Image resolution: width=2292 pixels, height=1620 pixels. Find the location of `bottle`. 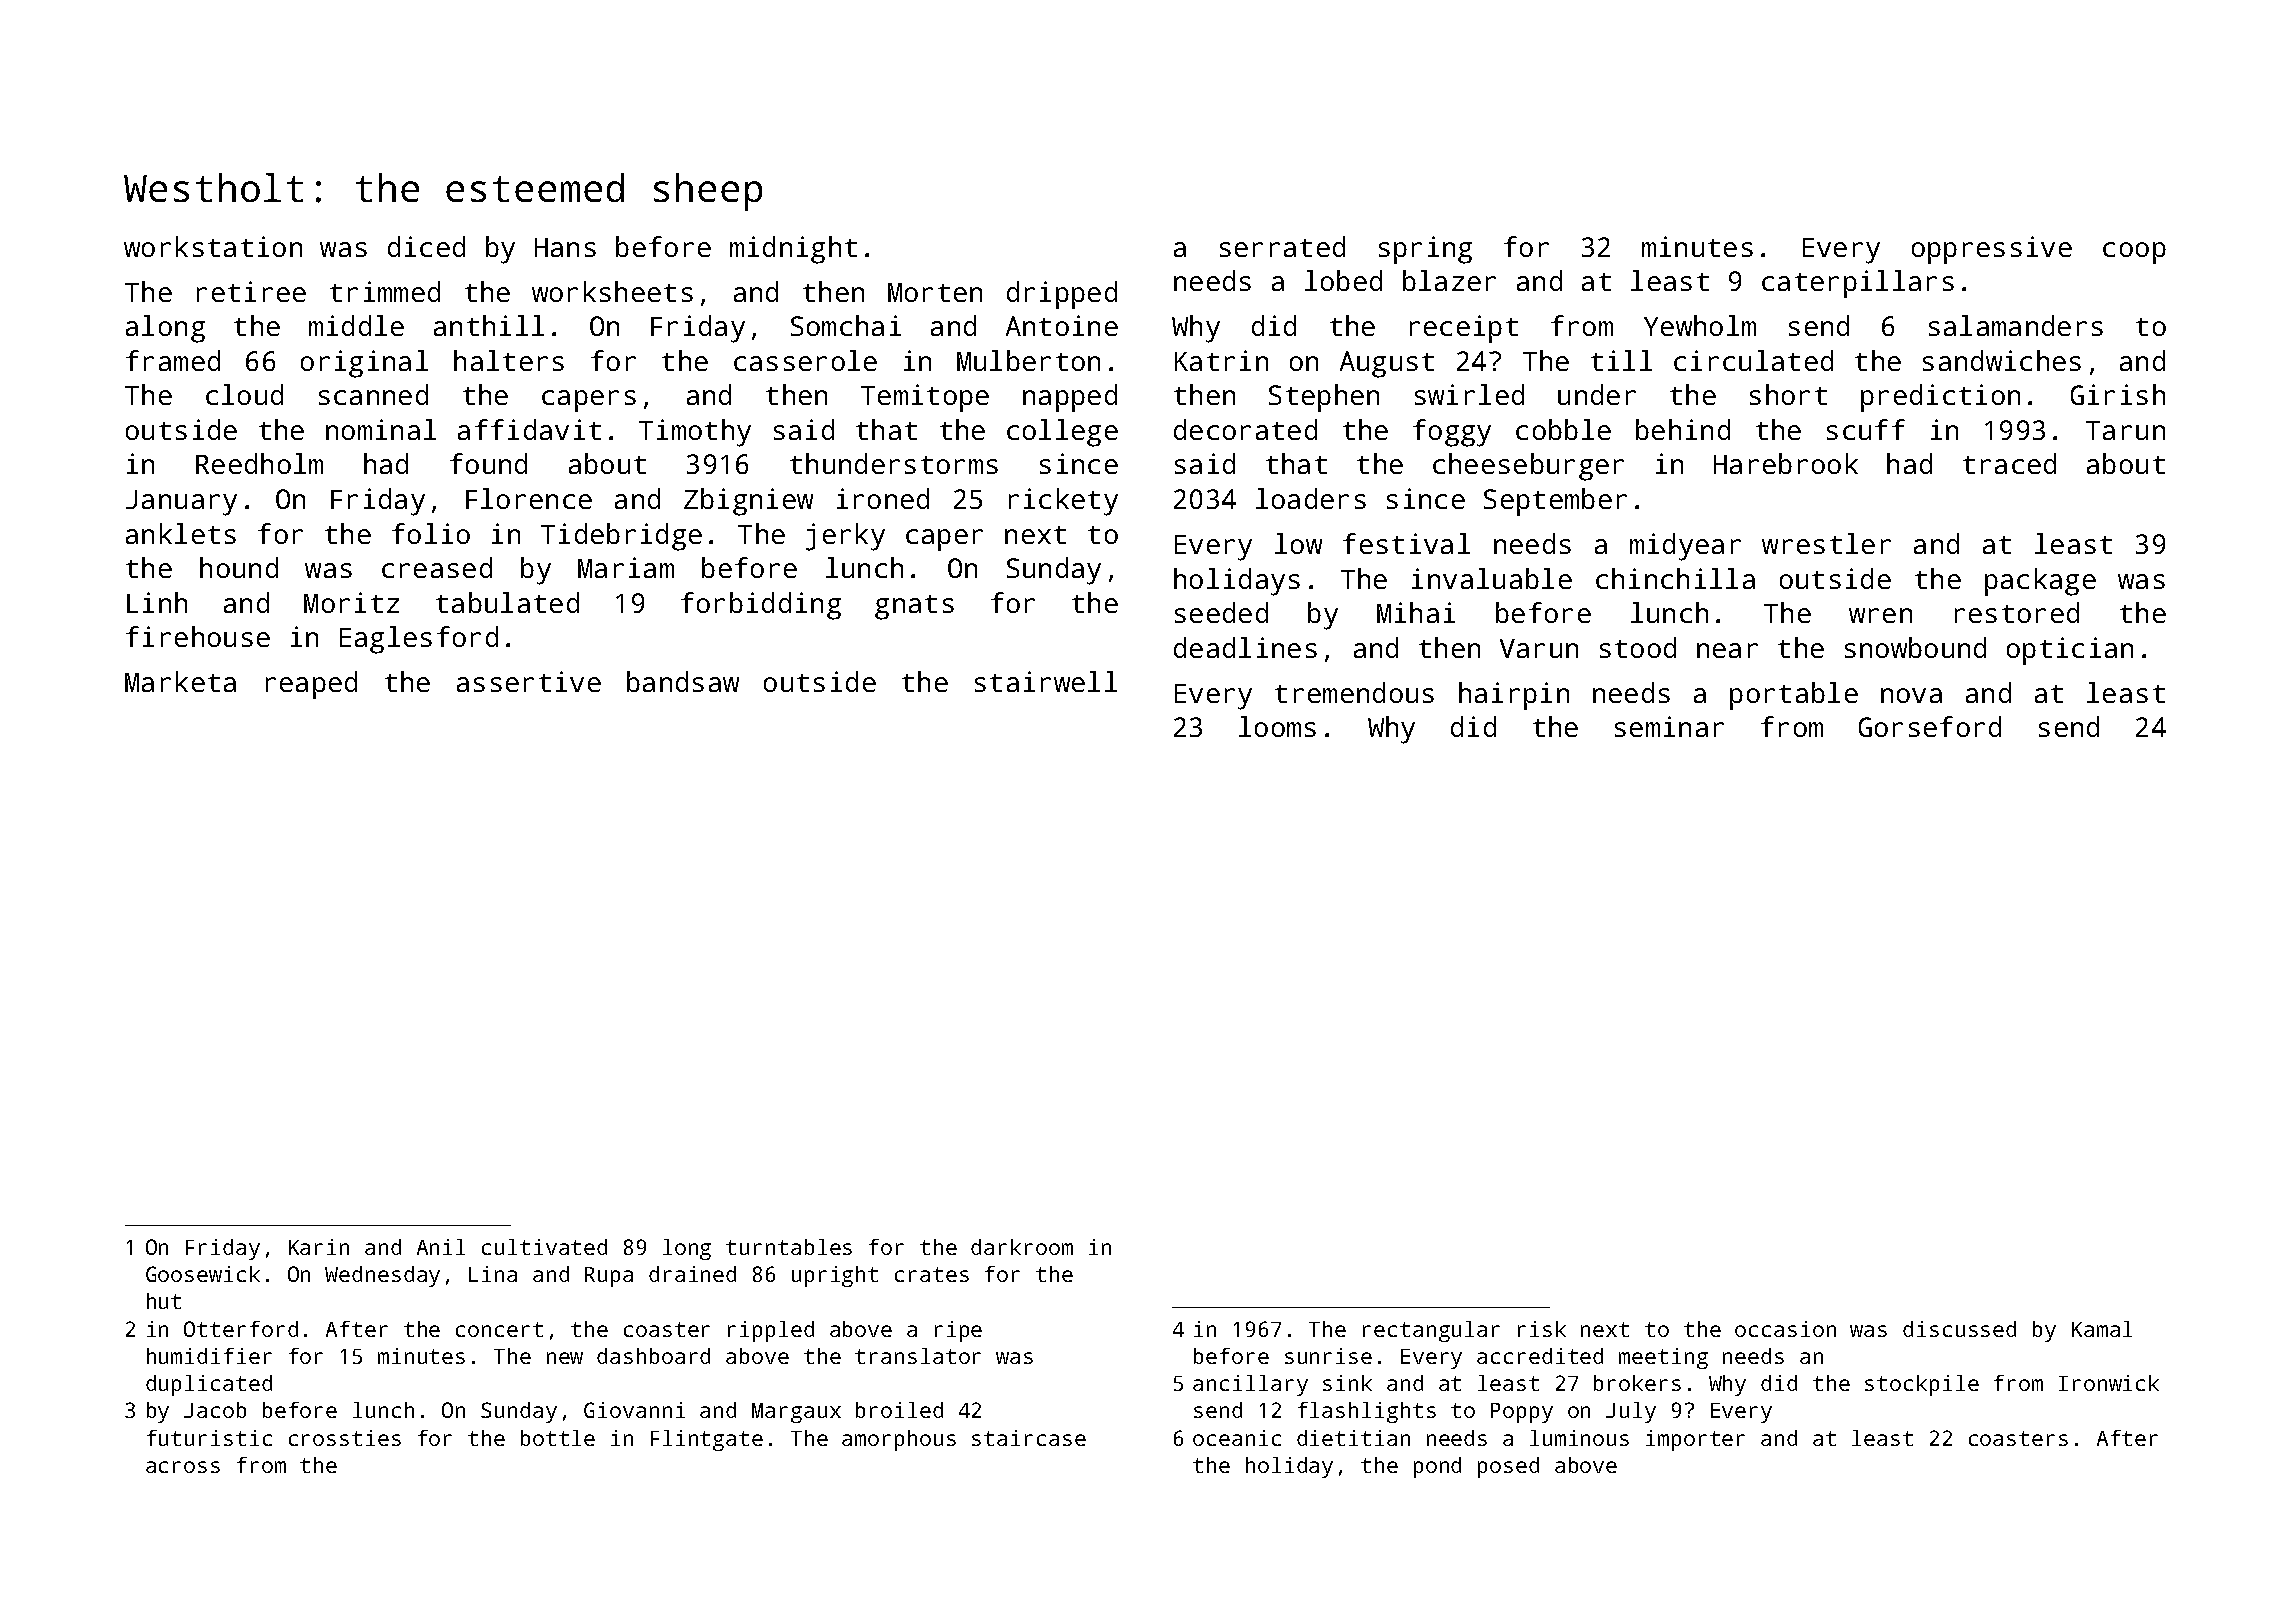

bottle is located at coordinates (558, 1438).
